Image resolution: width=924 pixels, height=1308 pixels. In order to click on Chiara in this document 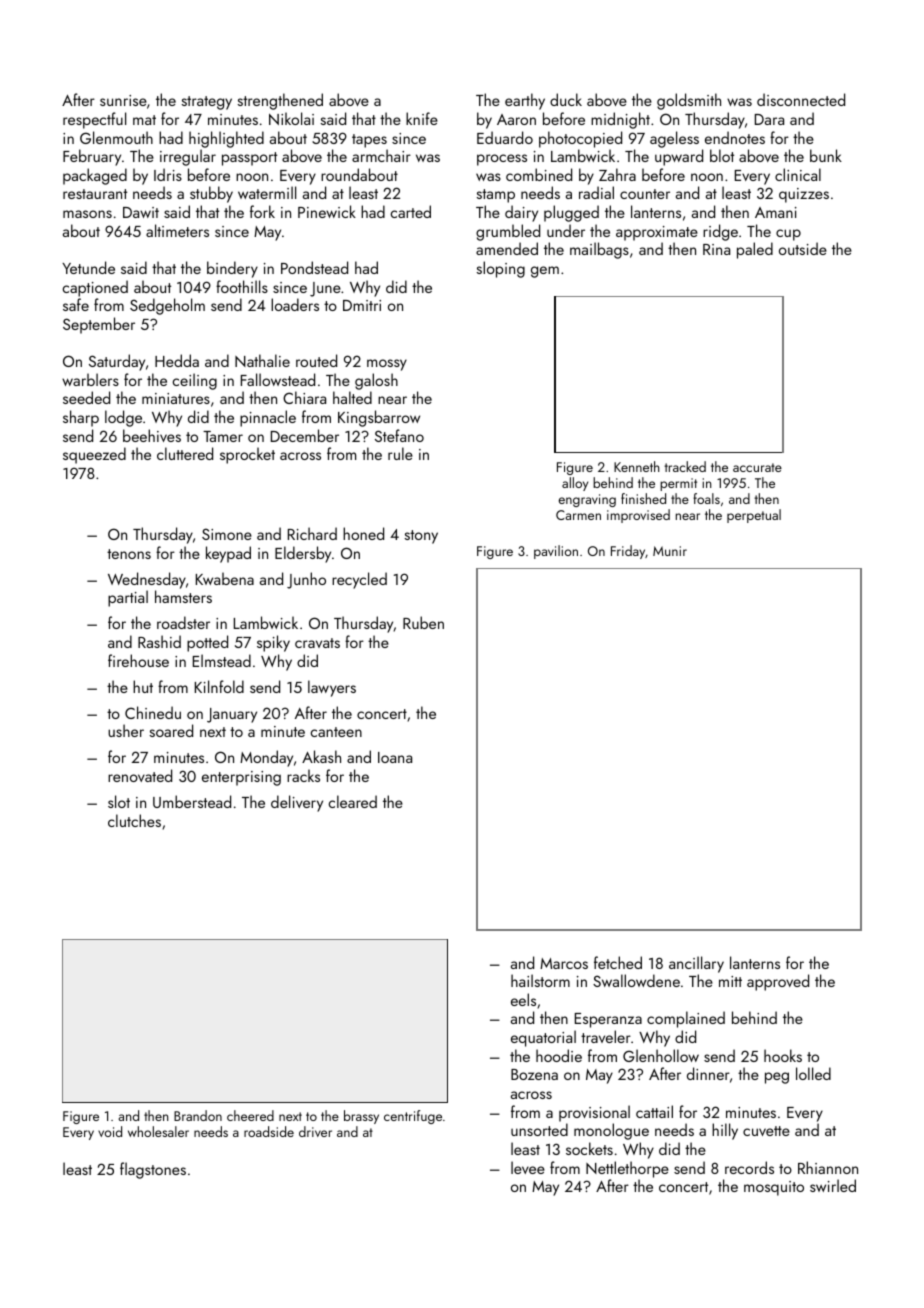, I will do `click(304, 397)`.
